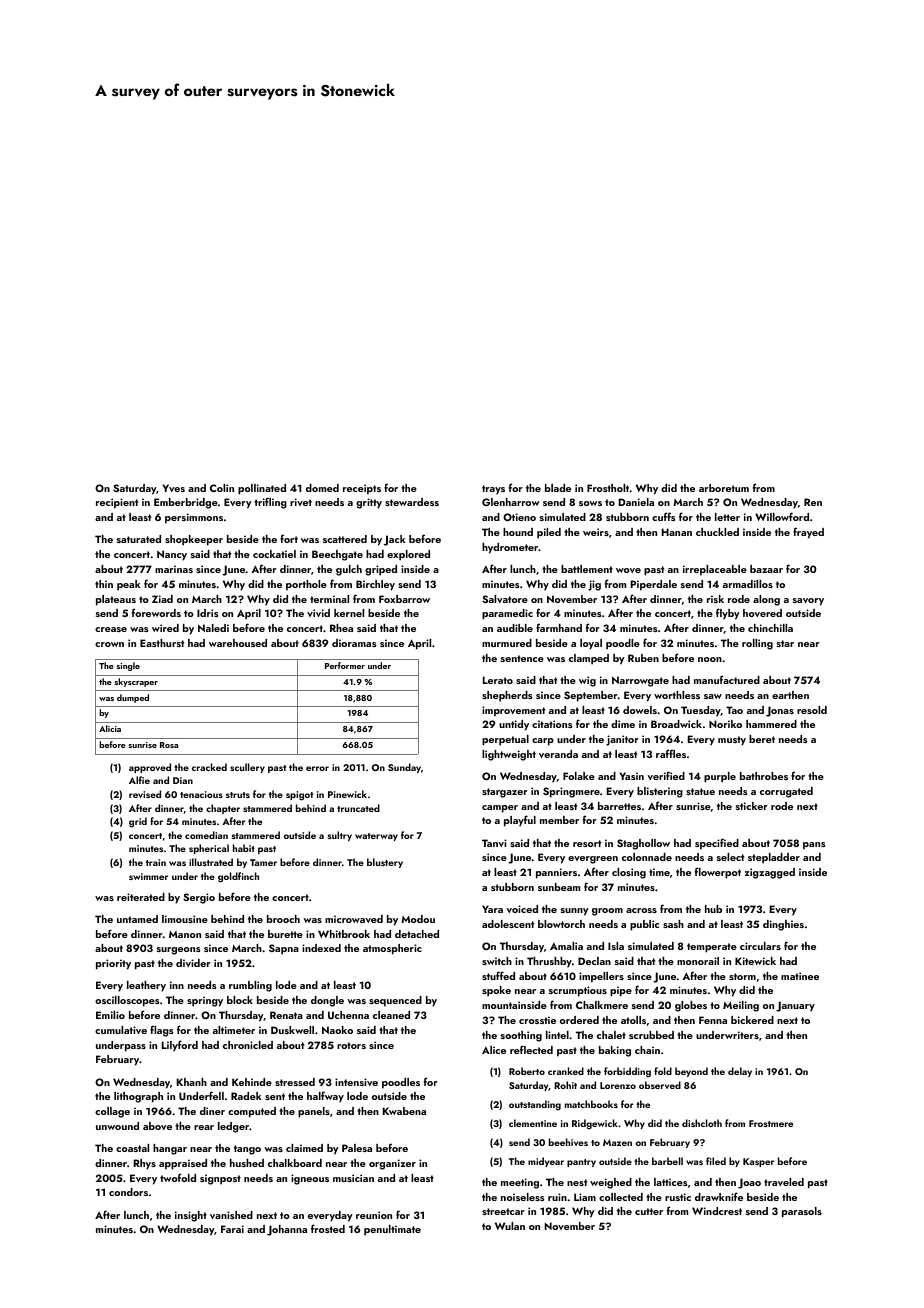 The image size is (924, 1308). Describe the element at coordinates (117, 503) in the screenshot. I see `recipient` at that location.
